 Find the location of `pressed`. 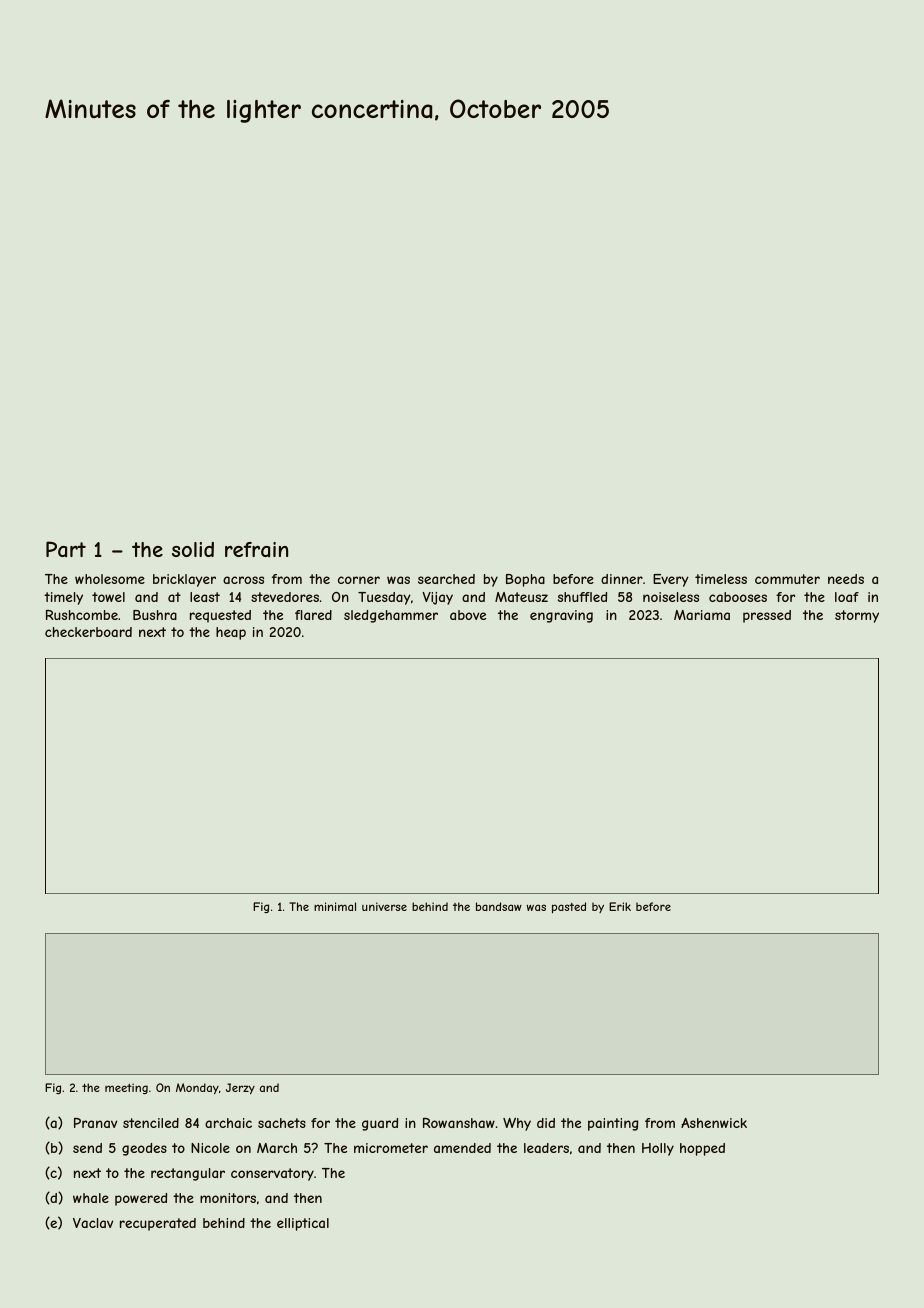

pressed is located at coordinates (767, 616).
